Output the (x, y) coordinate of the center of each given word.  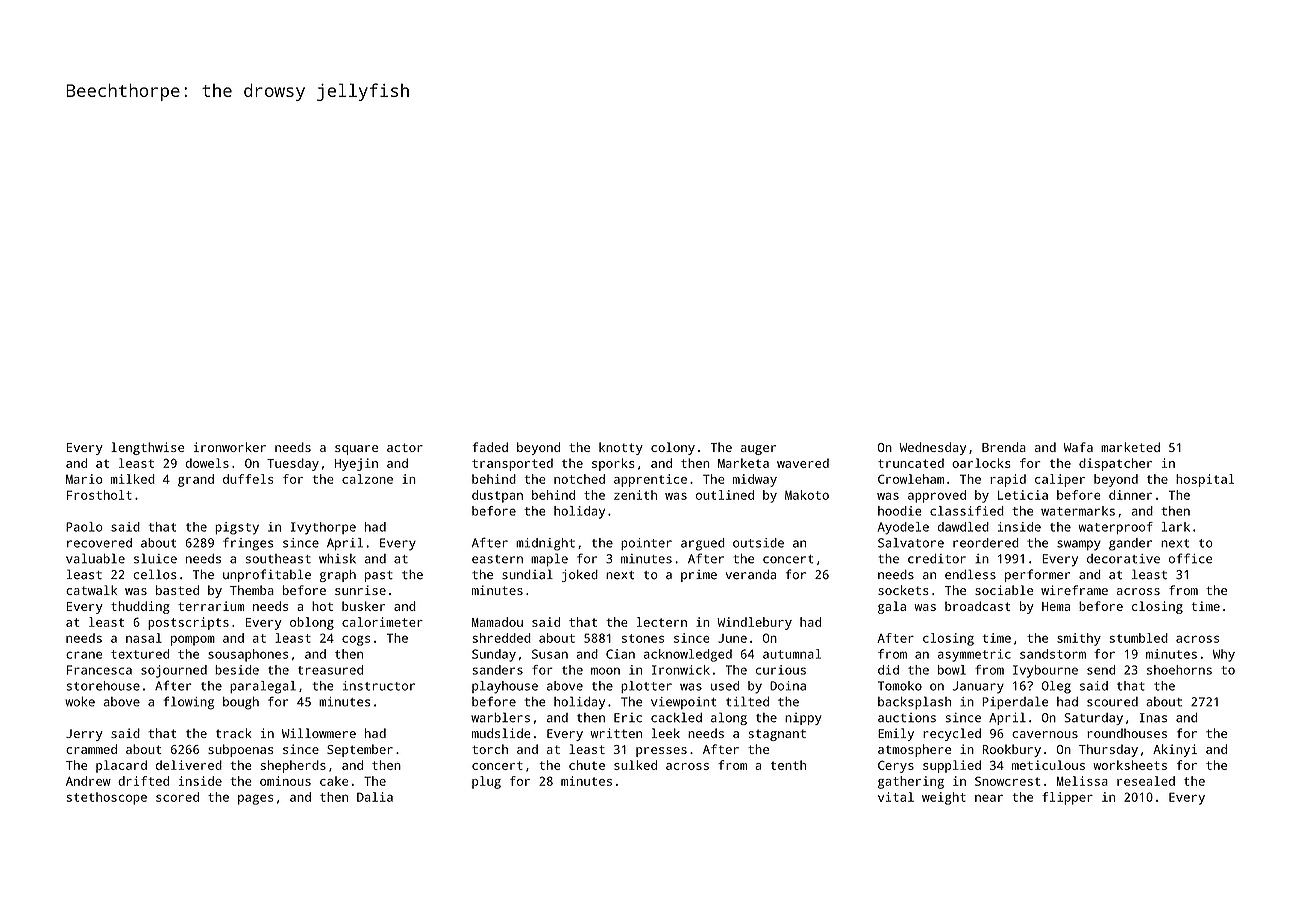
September (360, 750)
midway (755, 480)
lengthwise (147, 448)
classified (967, 511)
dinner (1130, 495)
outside (758, 543)
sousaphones (248, 655)
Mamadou (497, 622)
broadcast (977, 606)
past (379, 576)
